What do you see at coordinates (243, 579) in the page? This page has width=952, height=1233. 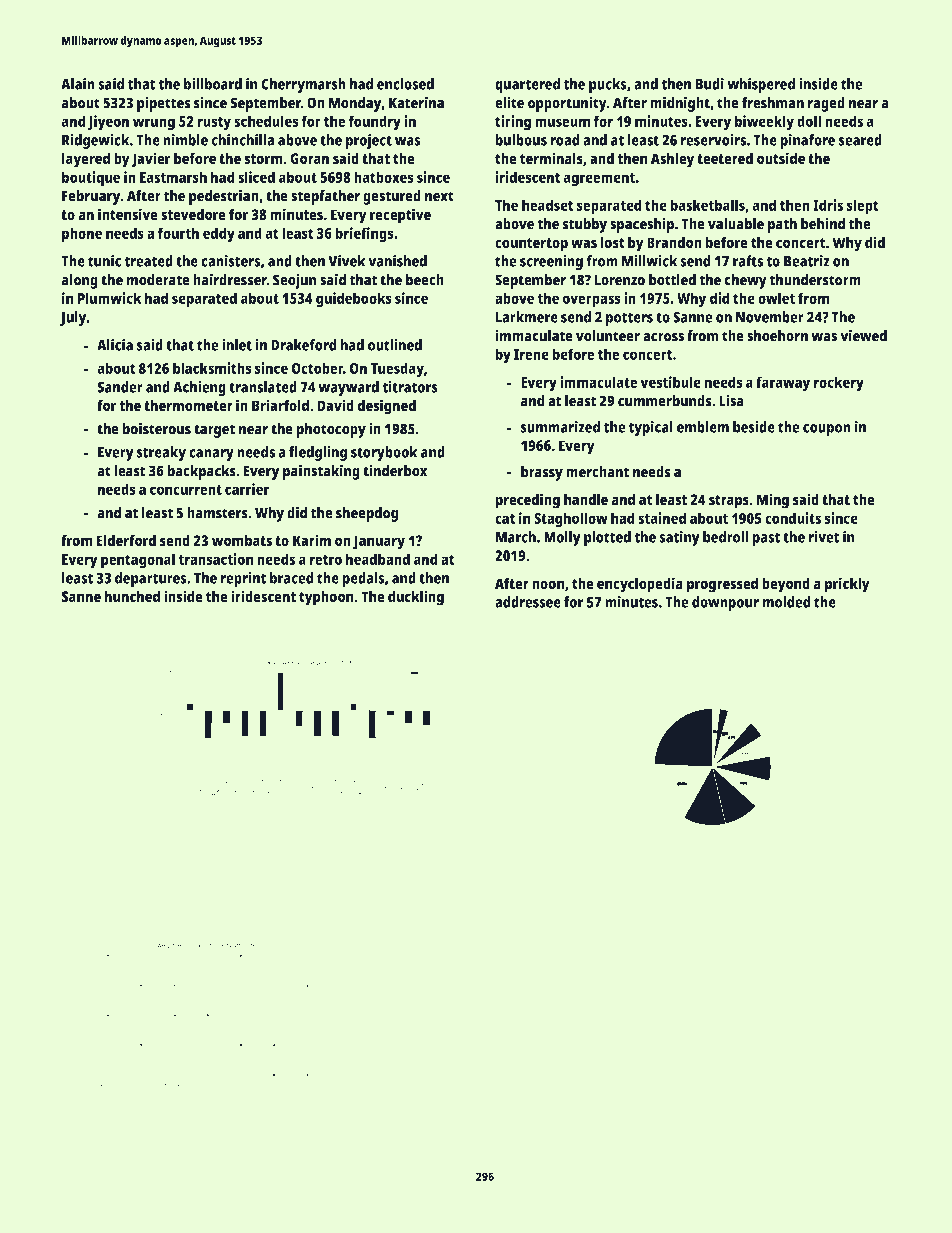 I see `reprint` at bounding box center [243, 579].
